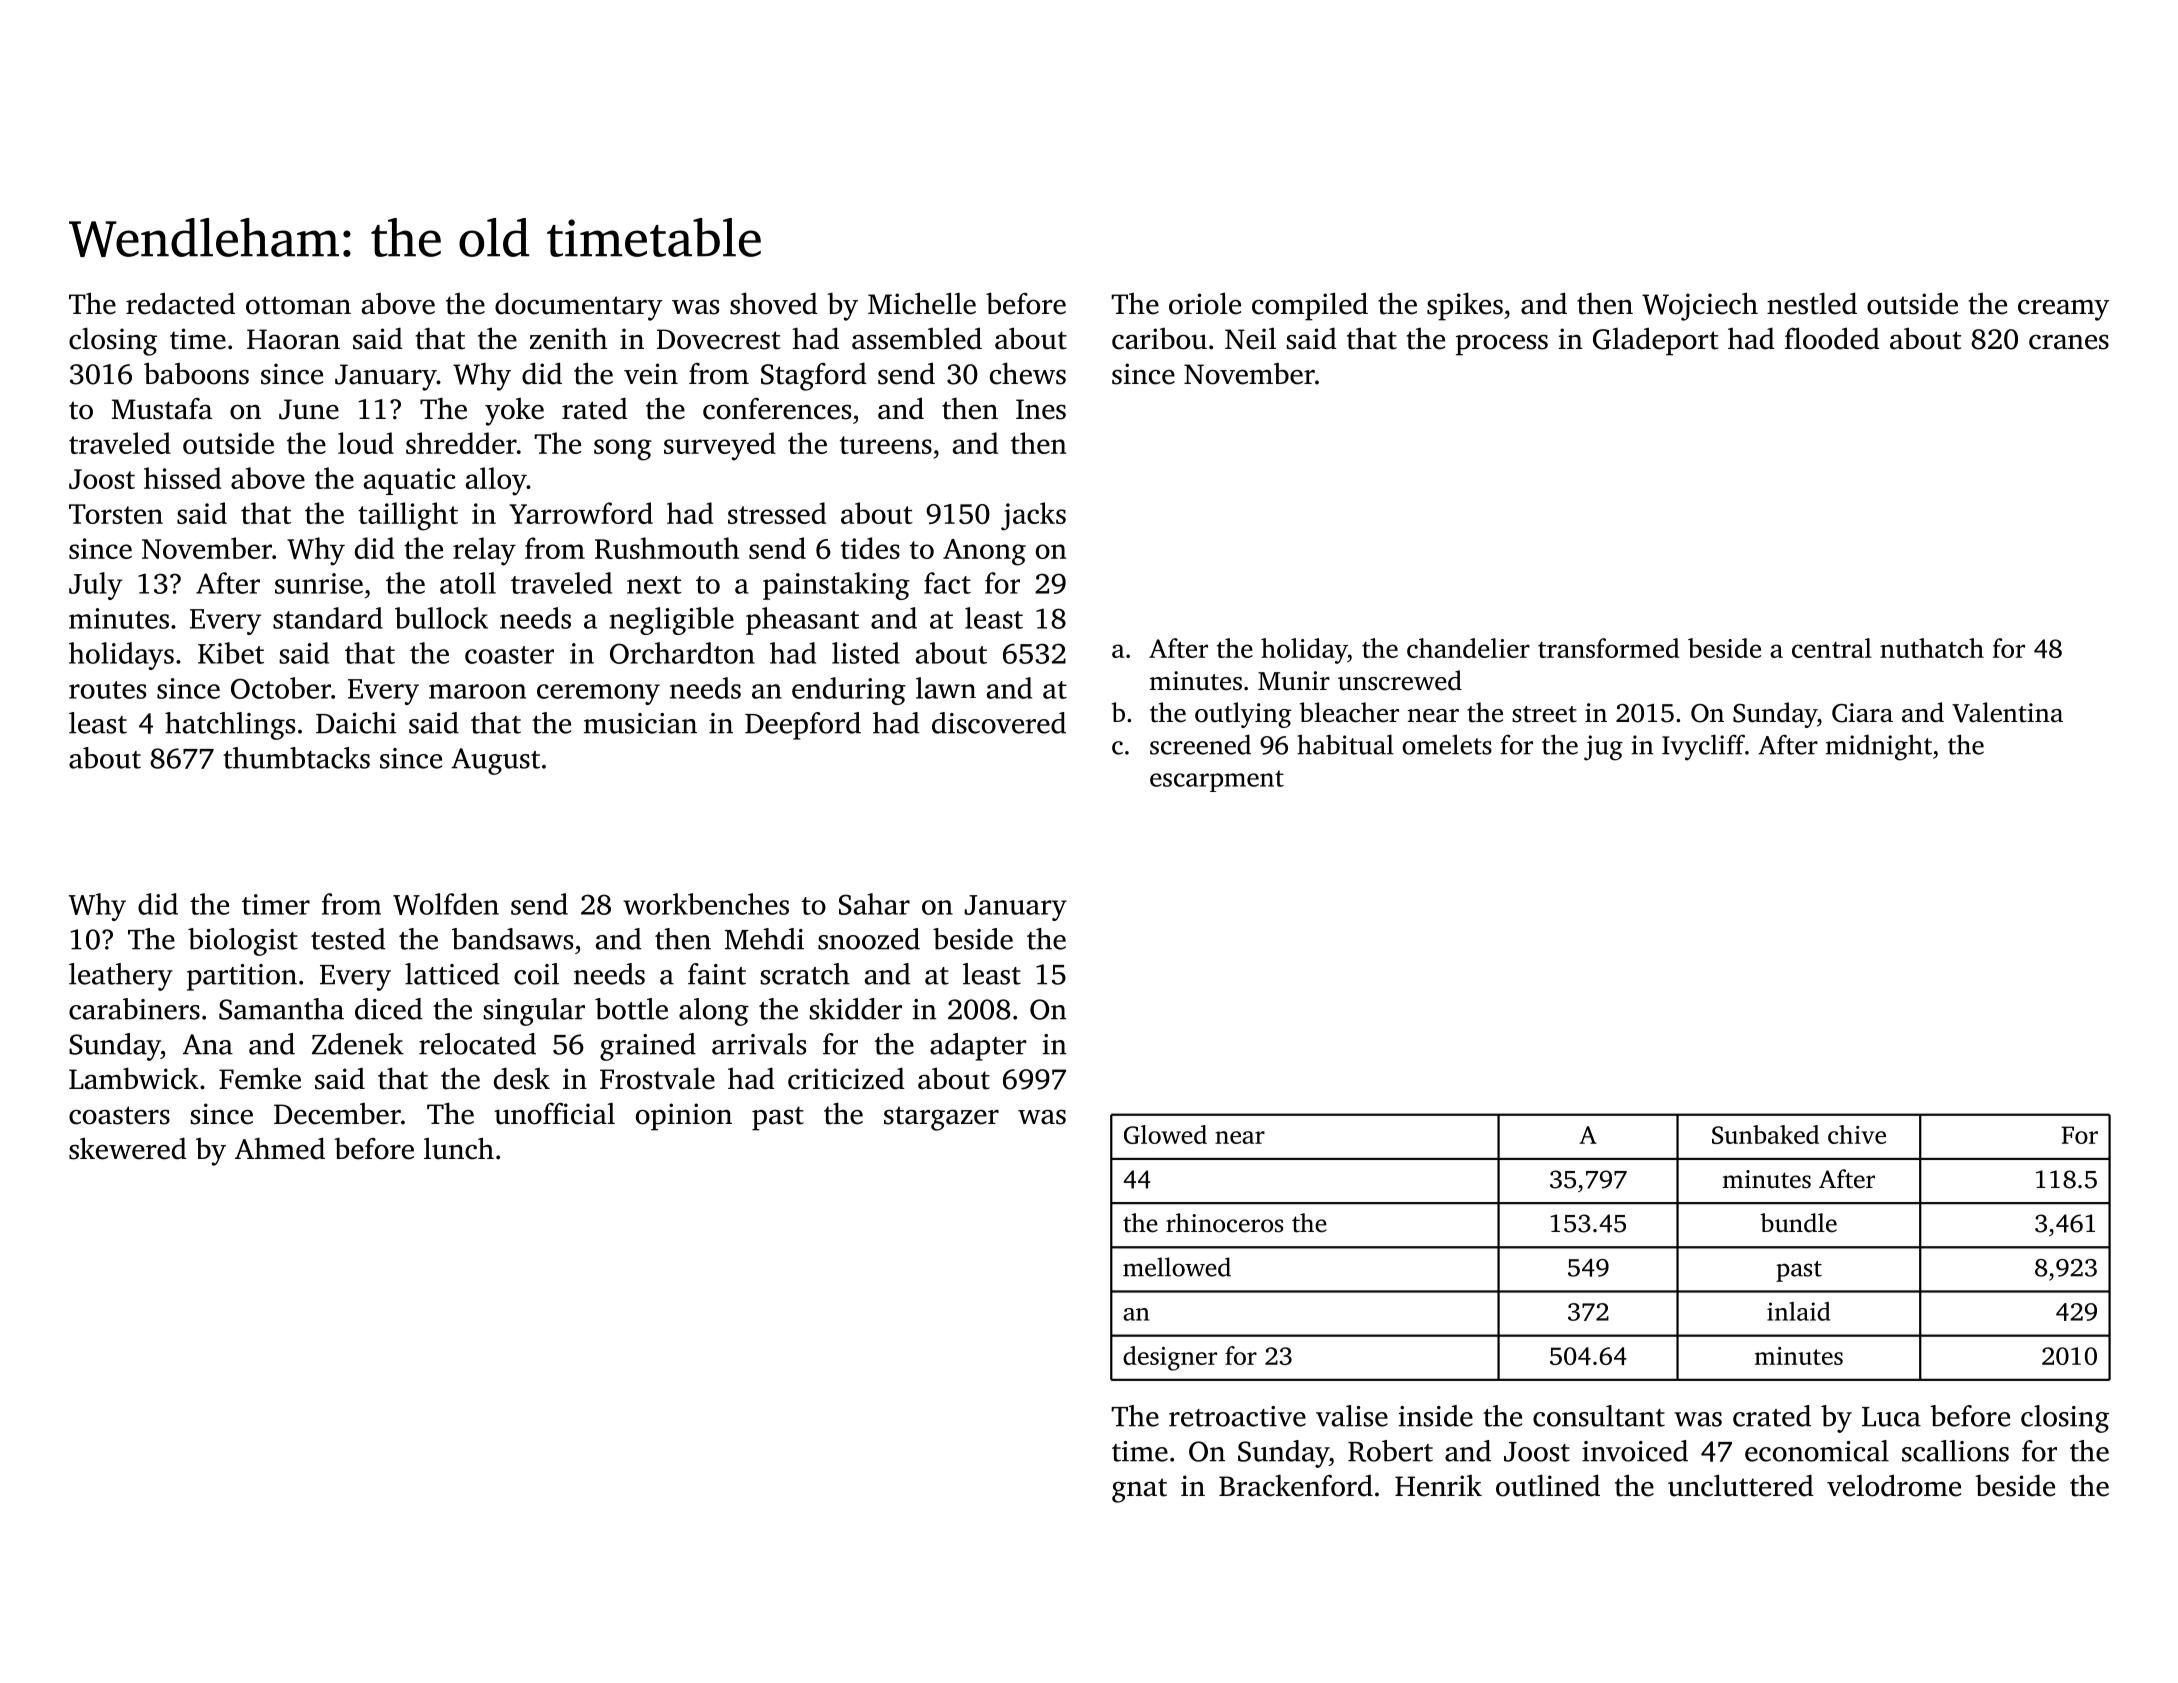  Describe the element at coordinates (1502, 345) in the screenshot. I see `process` at that location.
